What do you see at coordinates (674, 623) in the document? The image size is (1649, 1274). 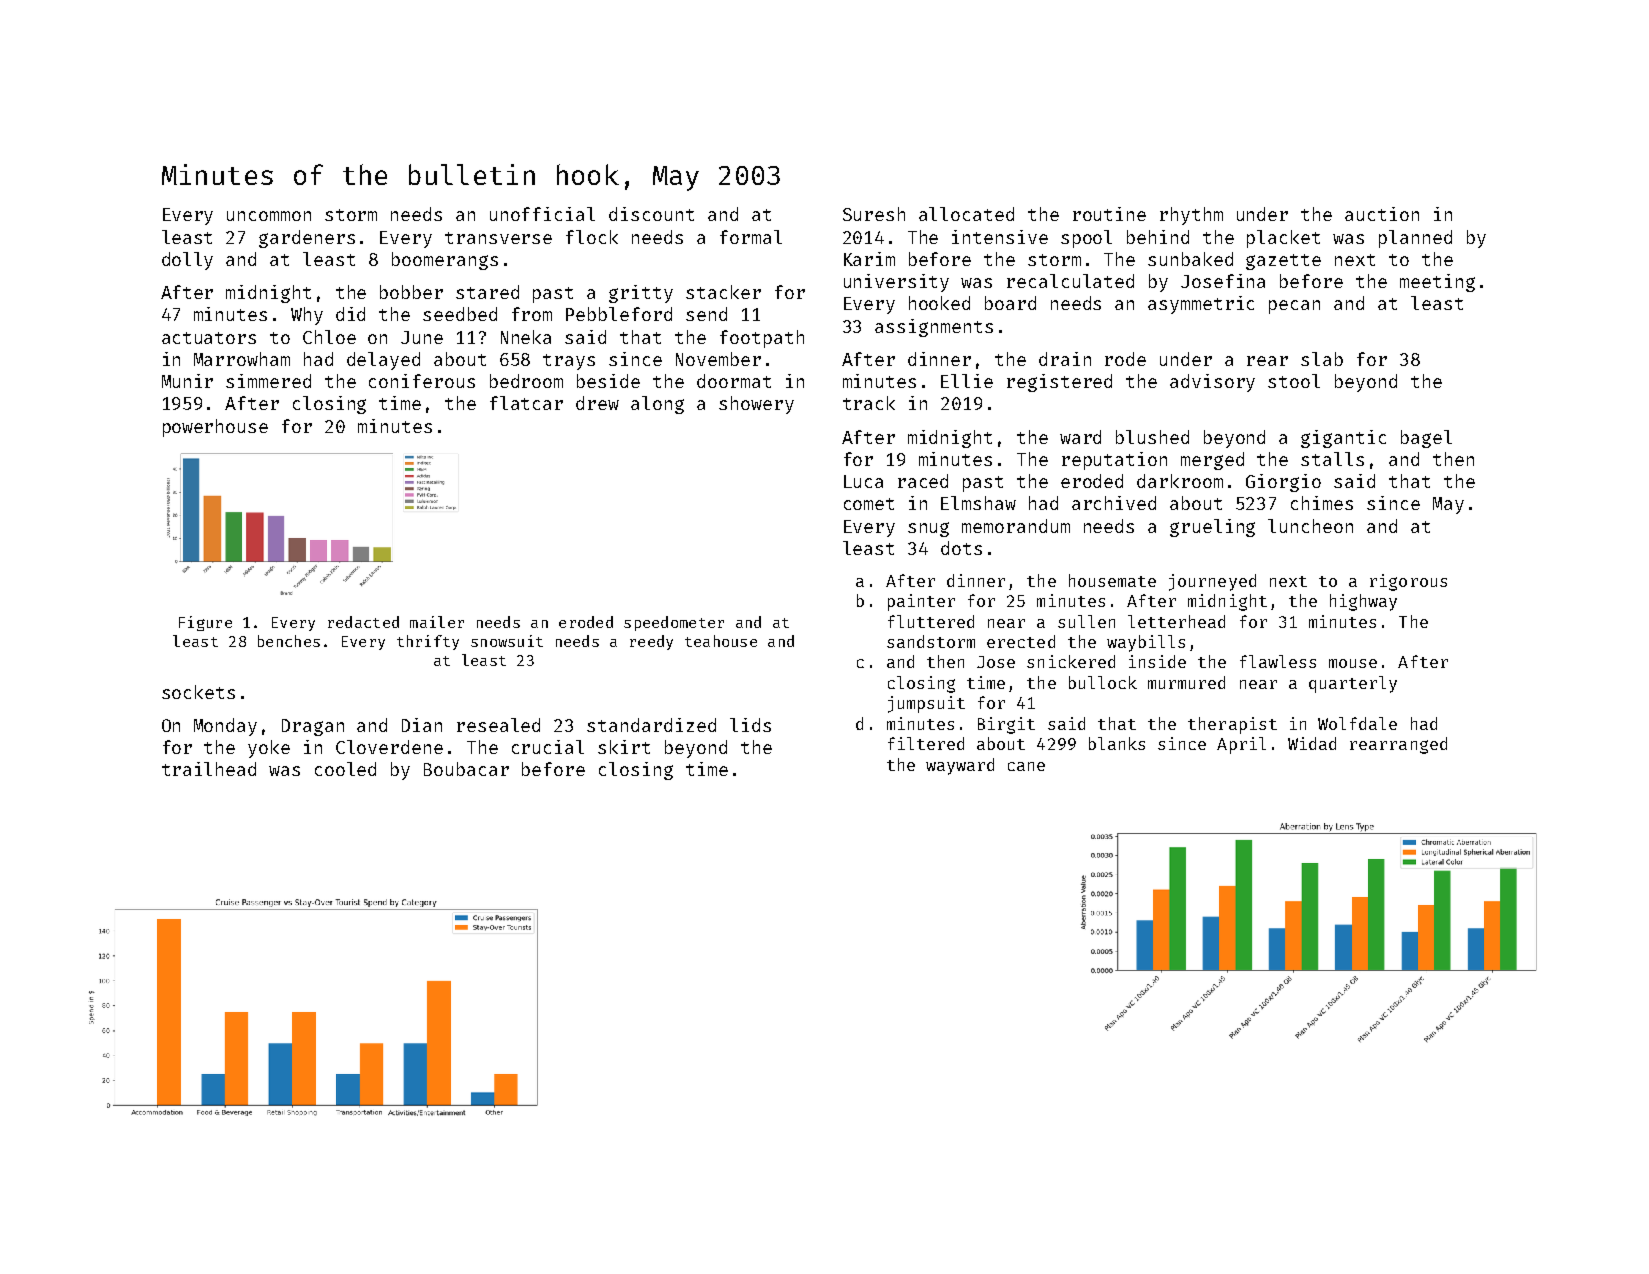 I see `speedometer` at bounding box center [674, 623].
